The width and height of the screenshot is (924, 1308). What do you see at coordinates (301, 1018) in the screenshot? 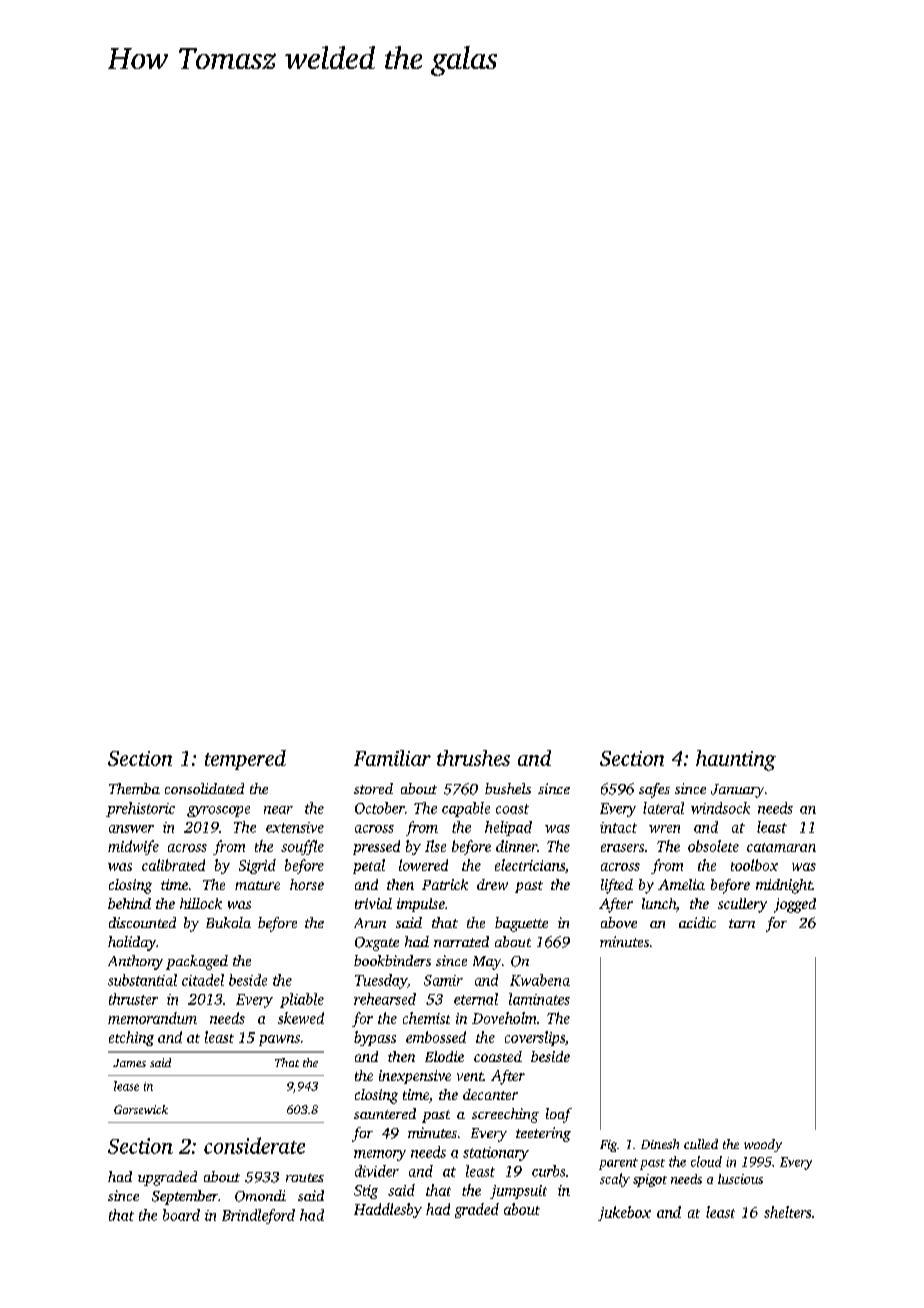
I see `skewed` at bounding box center [301, 1018].
